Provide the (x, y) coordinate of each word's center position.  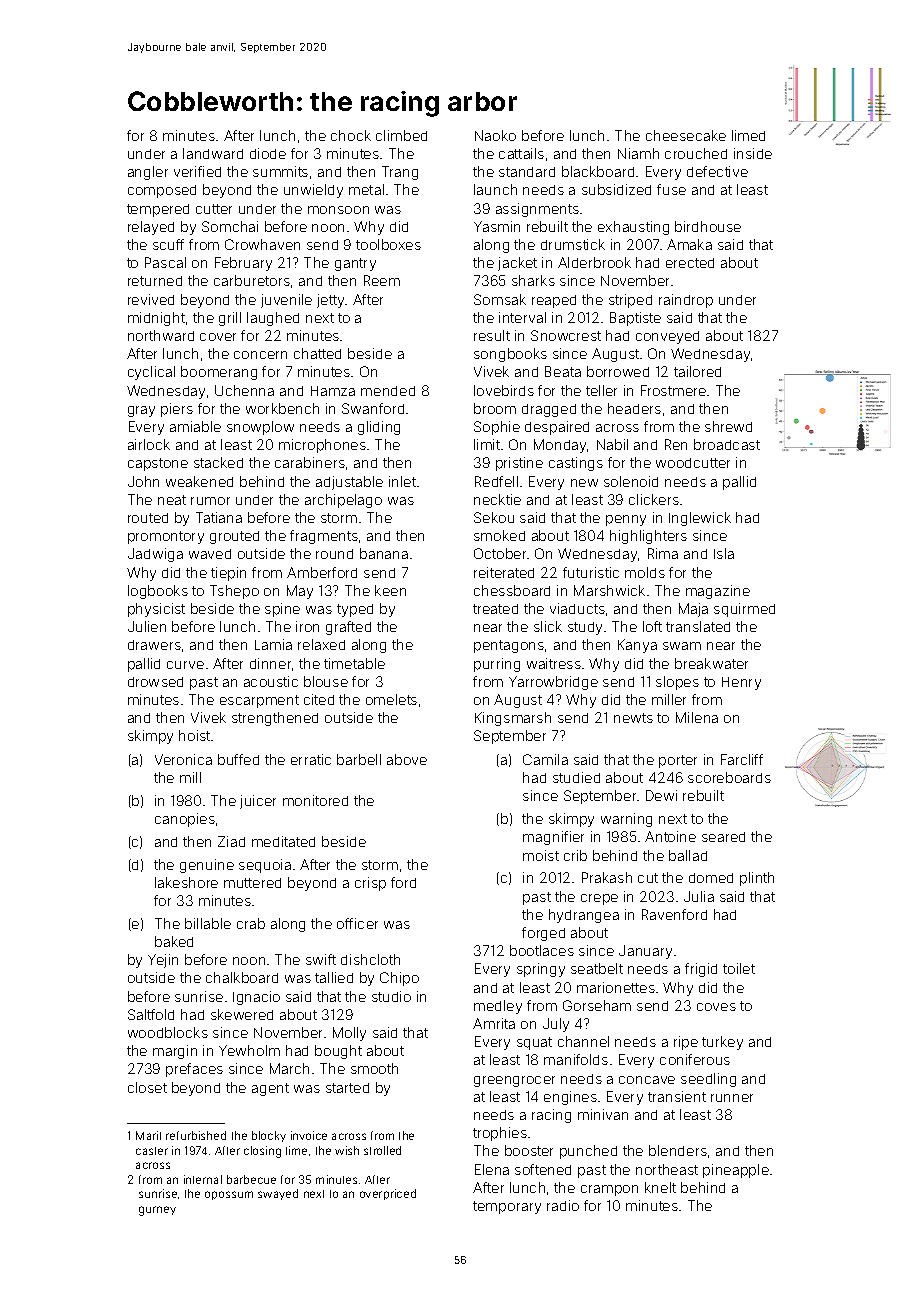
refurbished (196, 1135)
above (407, 759)
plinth (757, 879)
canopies (185, 820)
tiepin (228, 574)
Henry (741, 683)
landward (213, 153)
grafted (348, 628)
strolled (382, 1150)
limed (748, 135)
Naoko (495, 135)
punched (588, 1152)
